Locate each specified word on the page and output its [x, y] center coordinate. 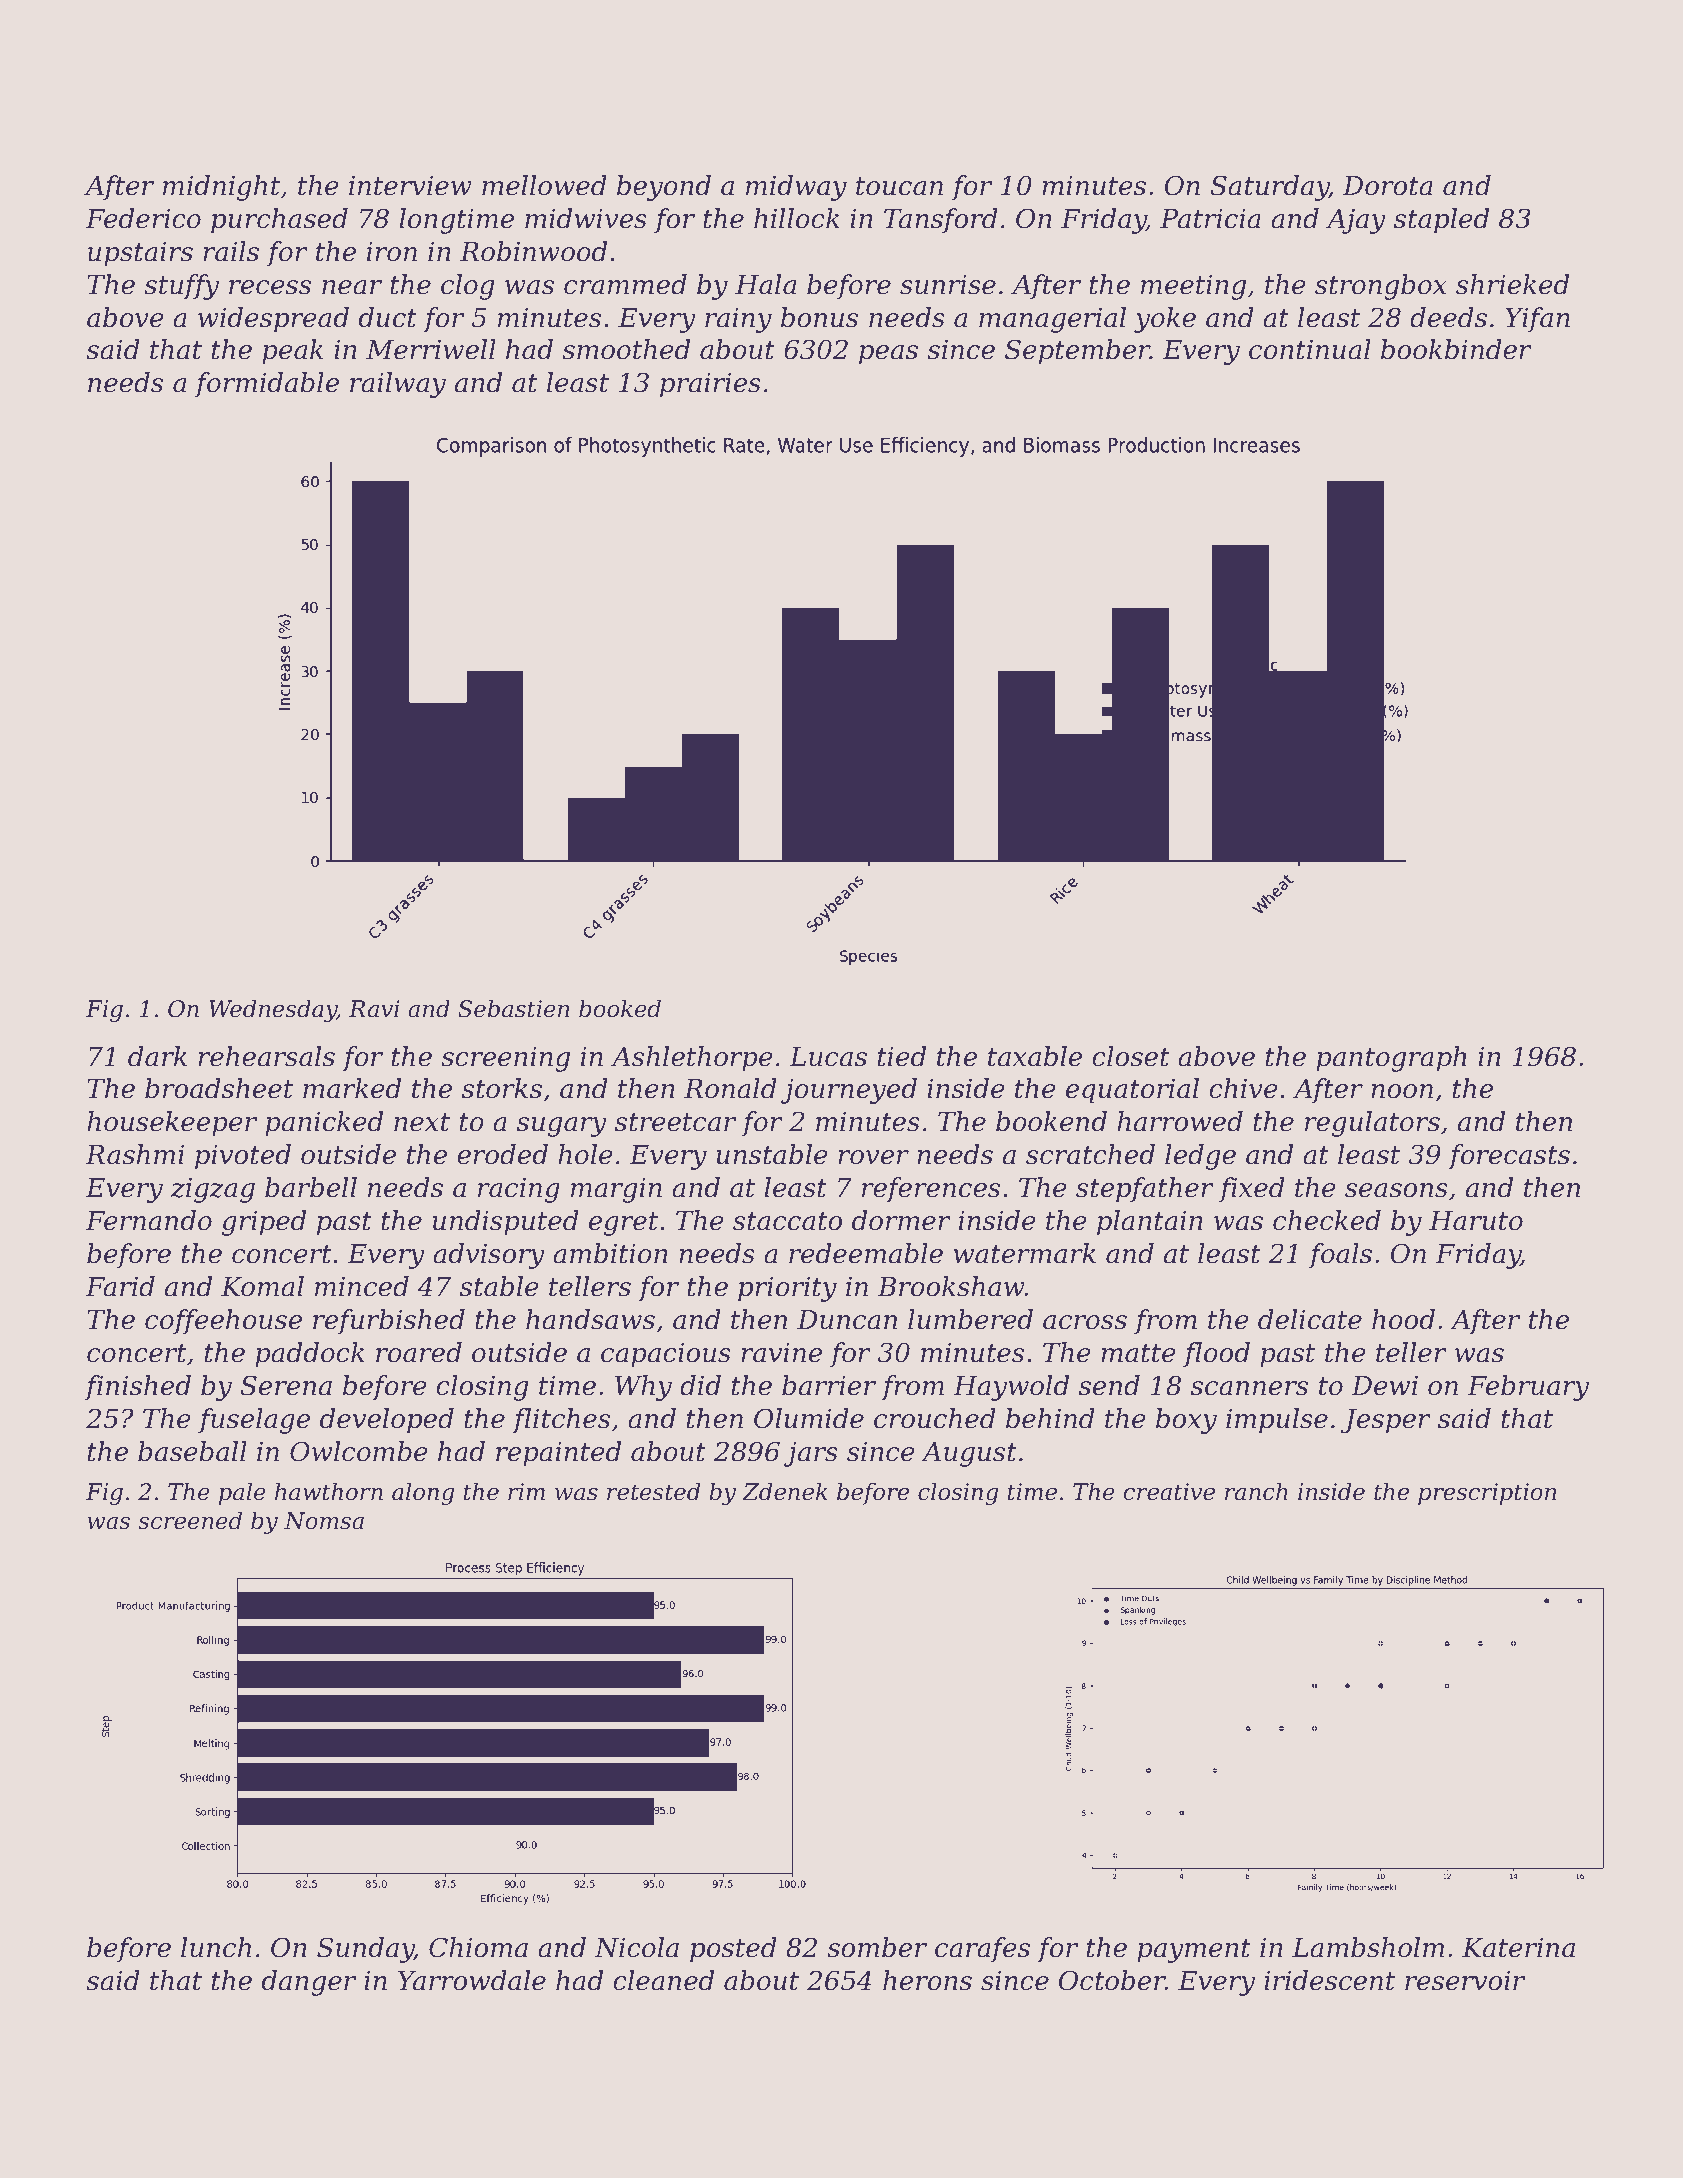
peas [888, 355]
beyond [664, 188]
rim [526, 1491]
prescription [1487, 1494]
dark [157, 1056]
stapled [1441, 221]
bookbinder [1456, 349]
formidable [267, 385]
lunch [216, 1947]
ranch [1256, 1491]
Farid [120, 1286]
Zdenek [785, 1491]
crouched [935, 1418]
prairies [710, 385]
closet [1131, 1056]
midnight [221, 188]
